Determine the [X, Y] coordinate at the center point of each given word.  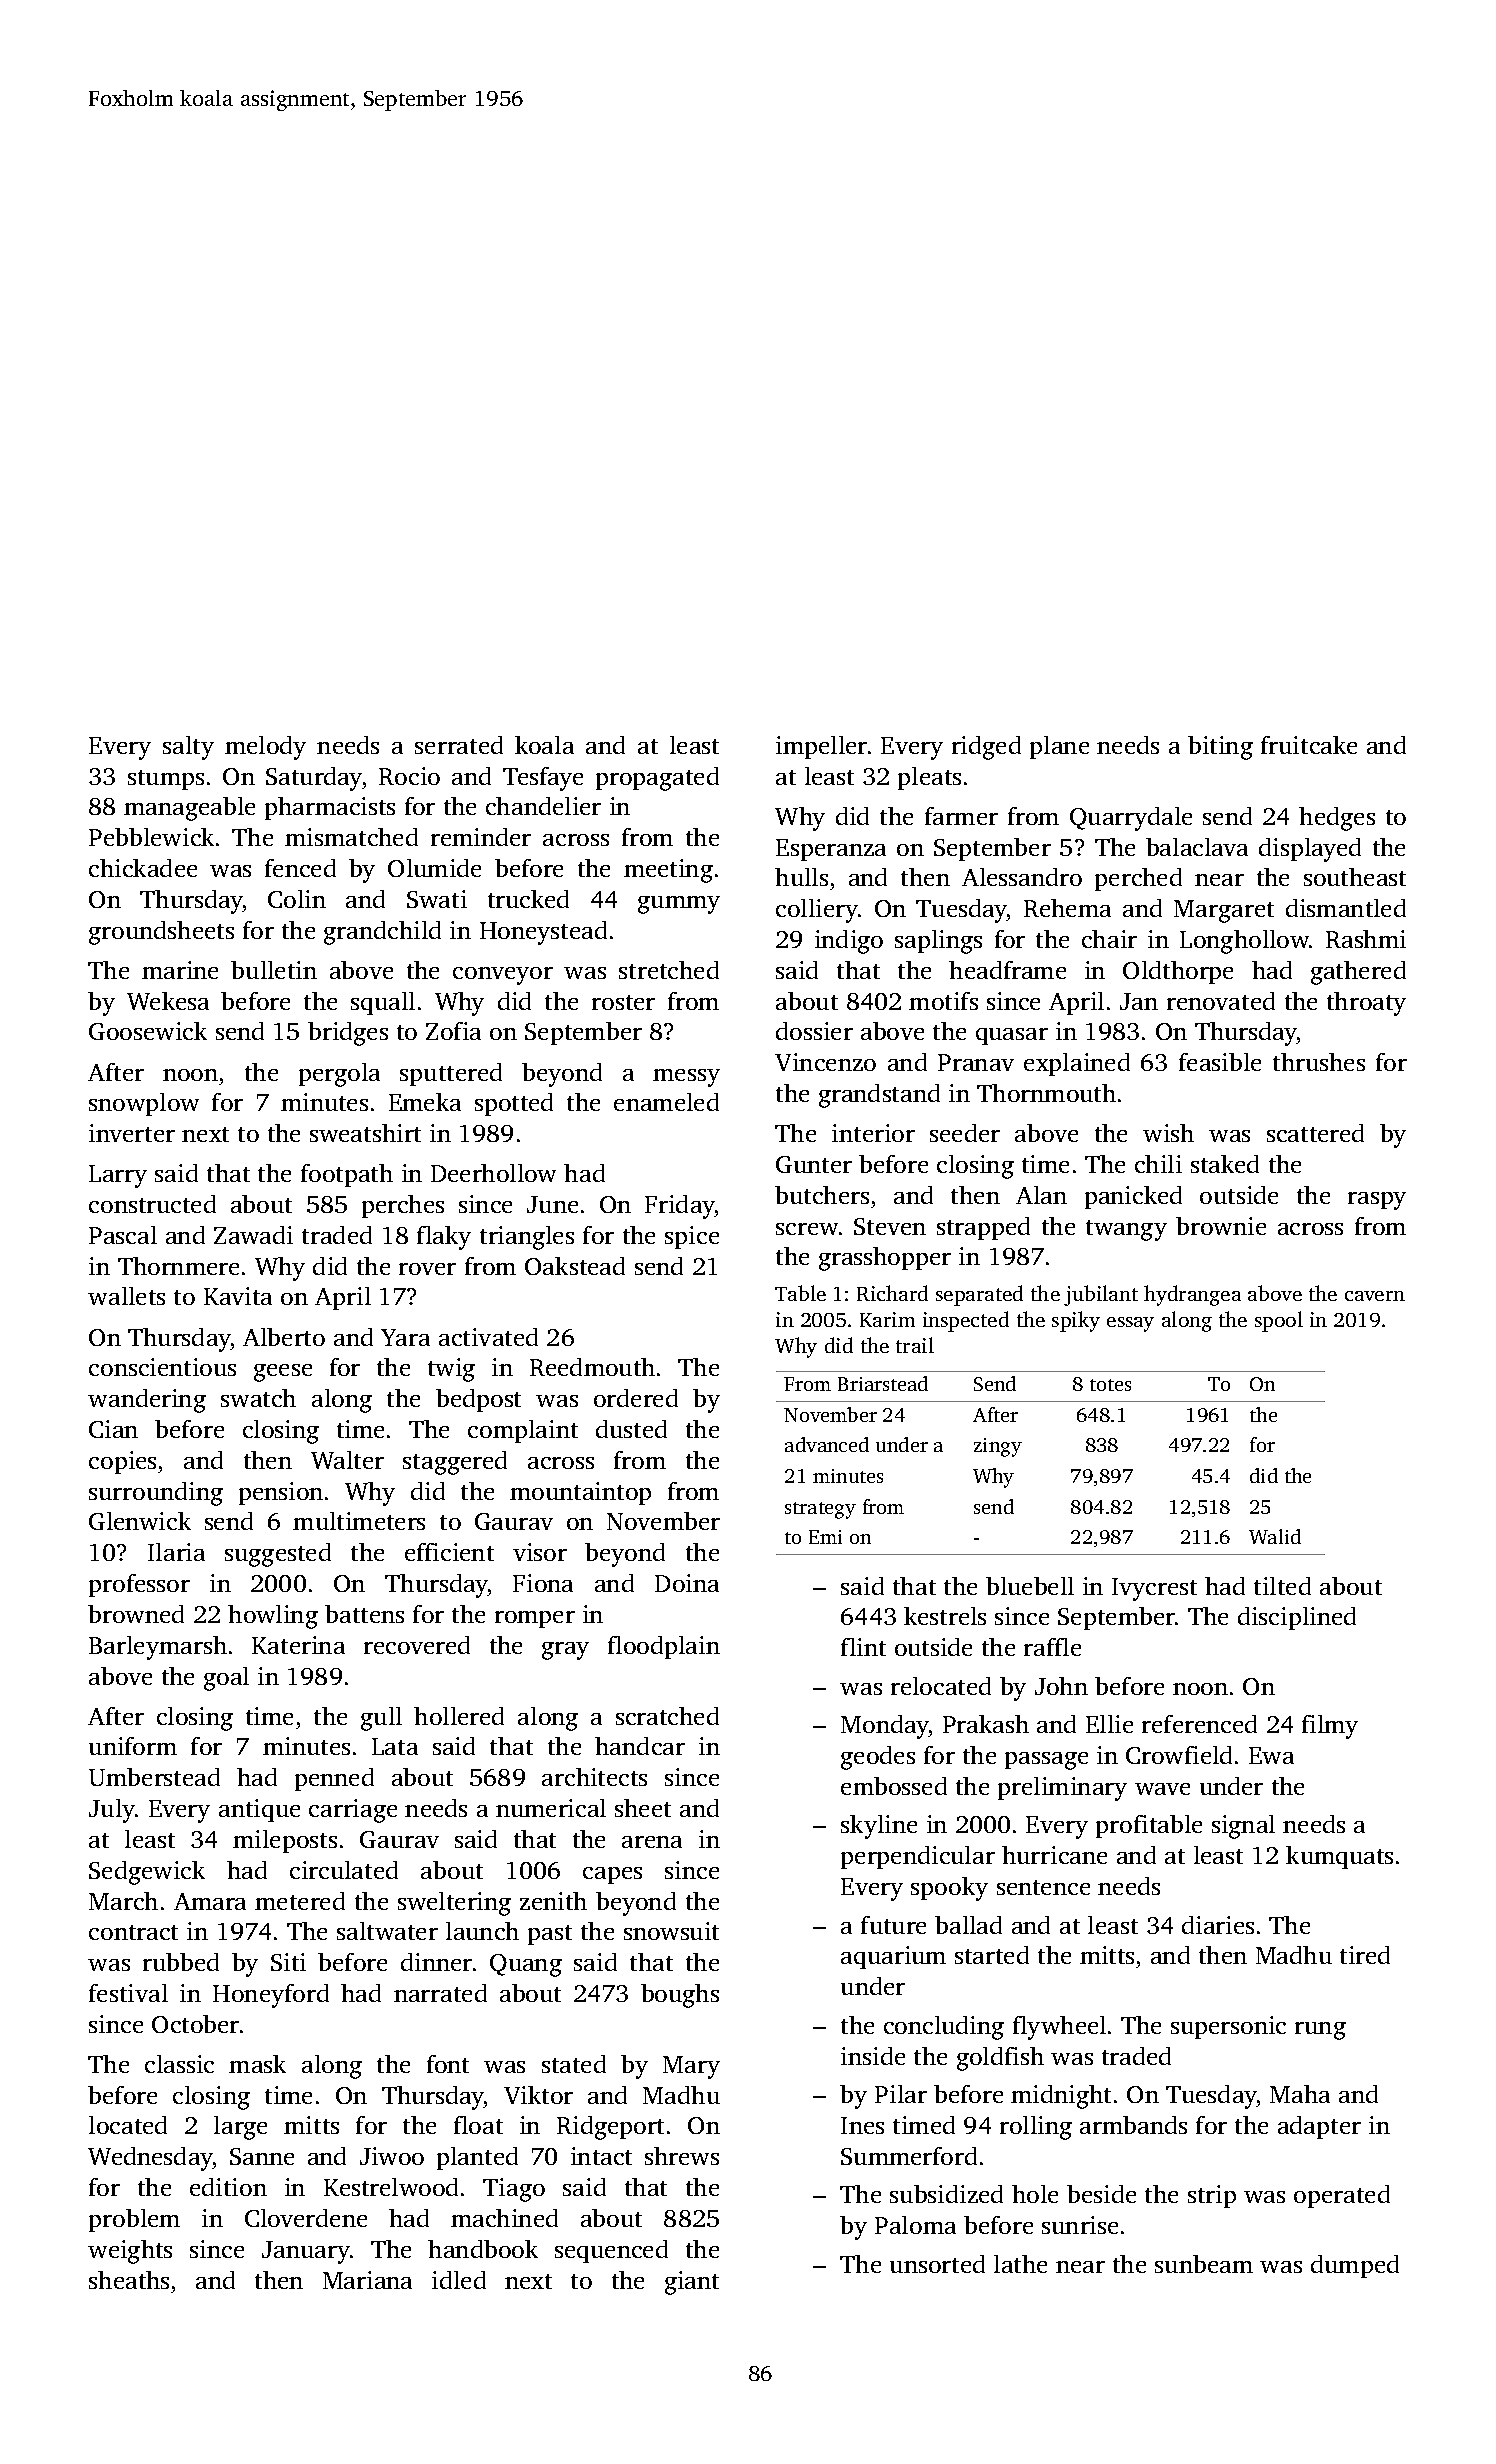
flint [863, 1647]
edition [228, 2187]
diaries [1218, 1925]
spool [1279, 1321]
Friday [680, 1207]
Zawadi [253, 1235]
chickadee [143, 868]
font [448, 2064]
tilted [1282, 1586]
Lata [395, 1746]
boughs [680, 1996]
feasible [1220, 1062]
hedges [1337, 819]
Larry [118, 1176]
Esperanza [831, 850]
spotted [514, 1104]
